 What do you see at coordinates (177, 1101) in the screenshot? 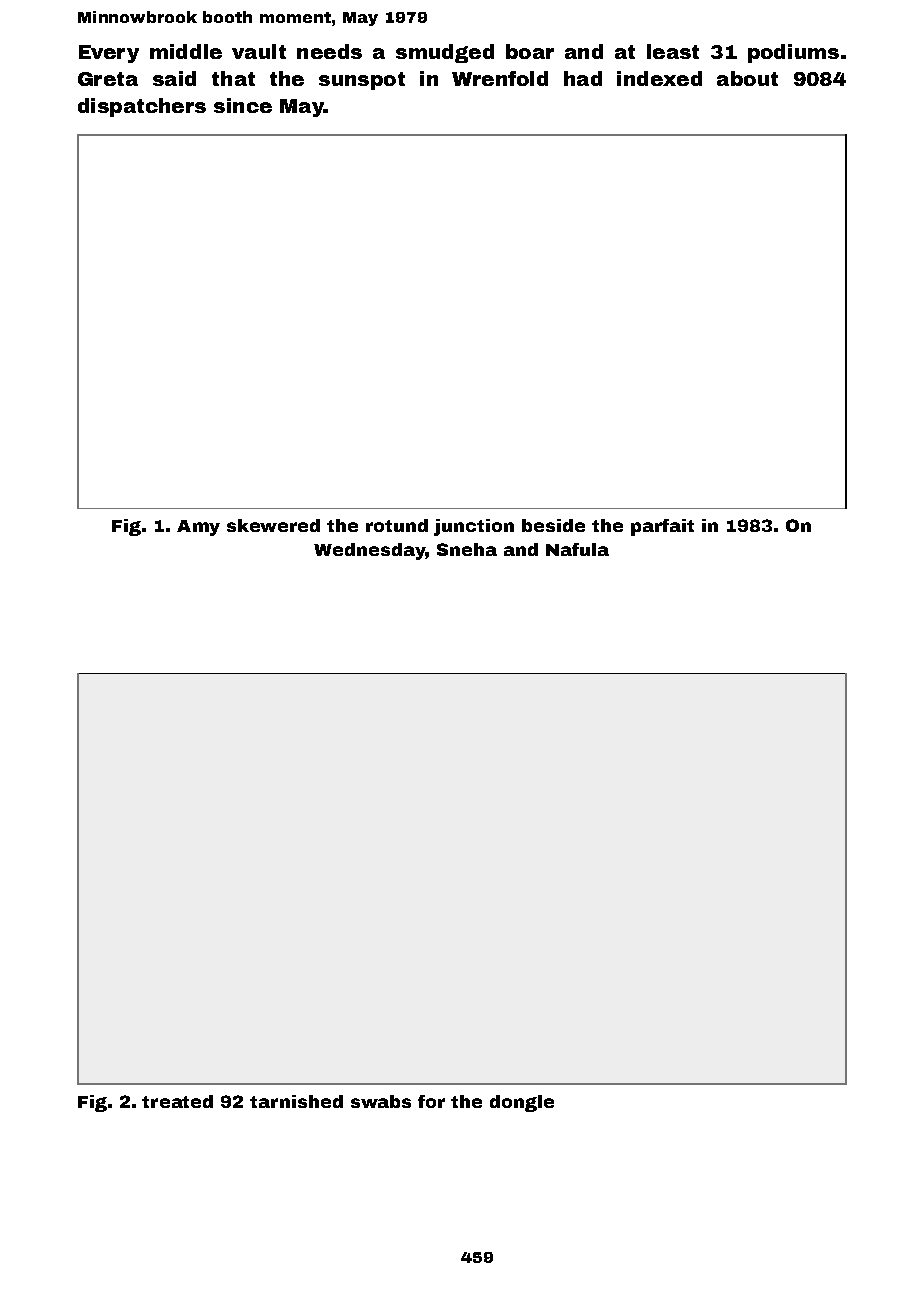
I see `treated` at bounding box center [177, 1101].
